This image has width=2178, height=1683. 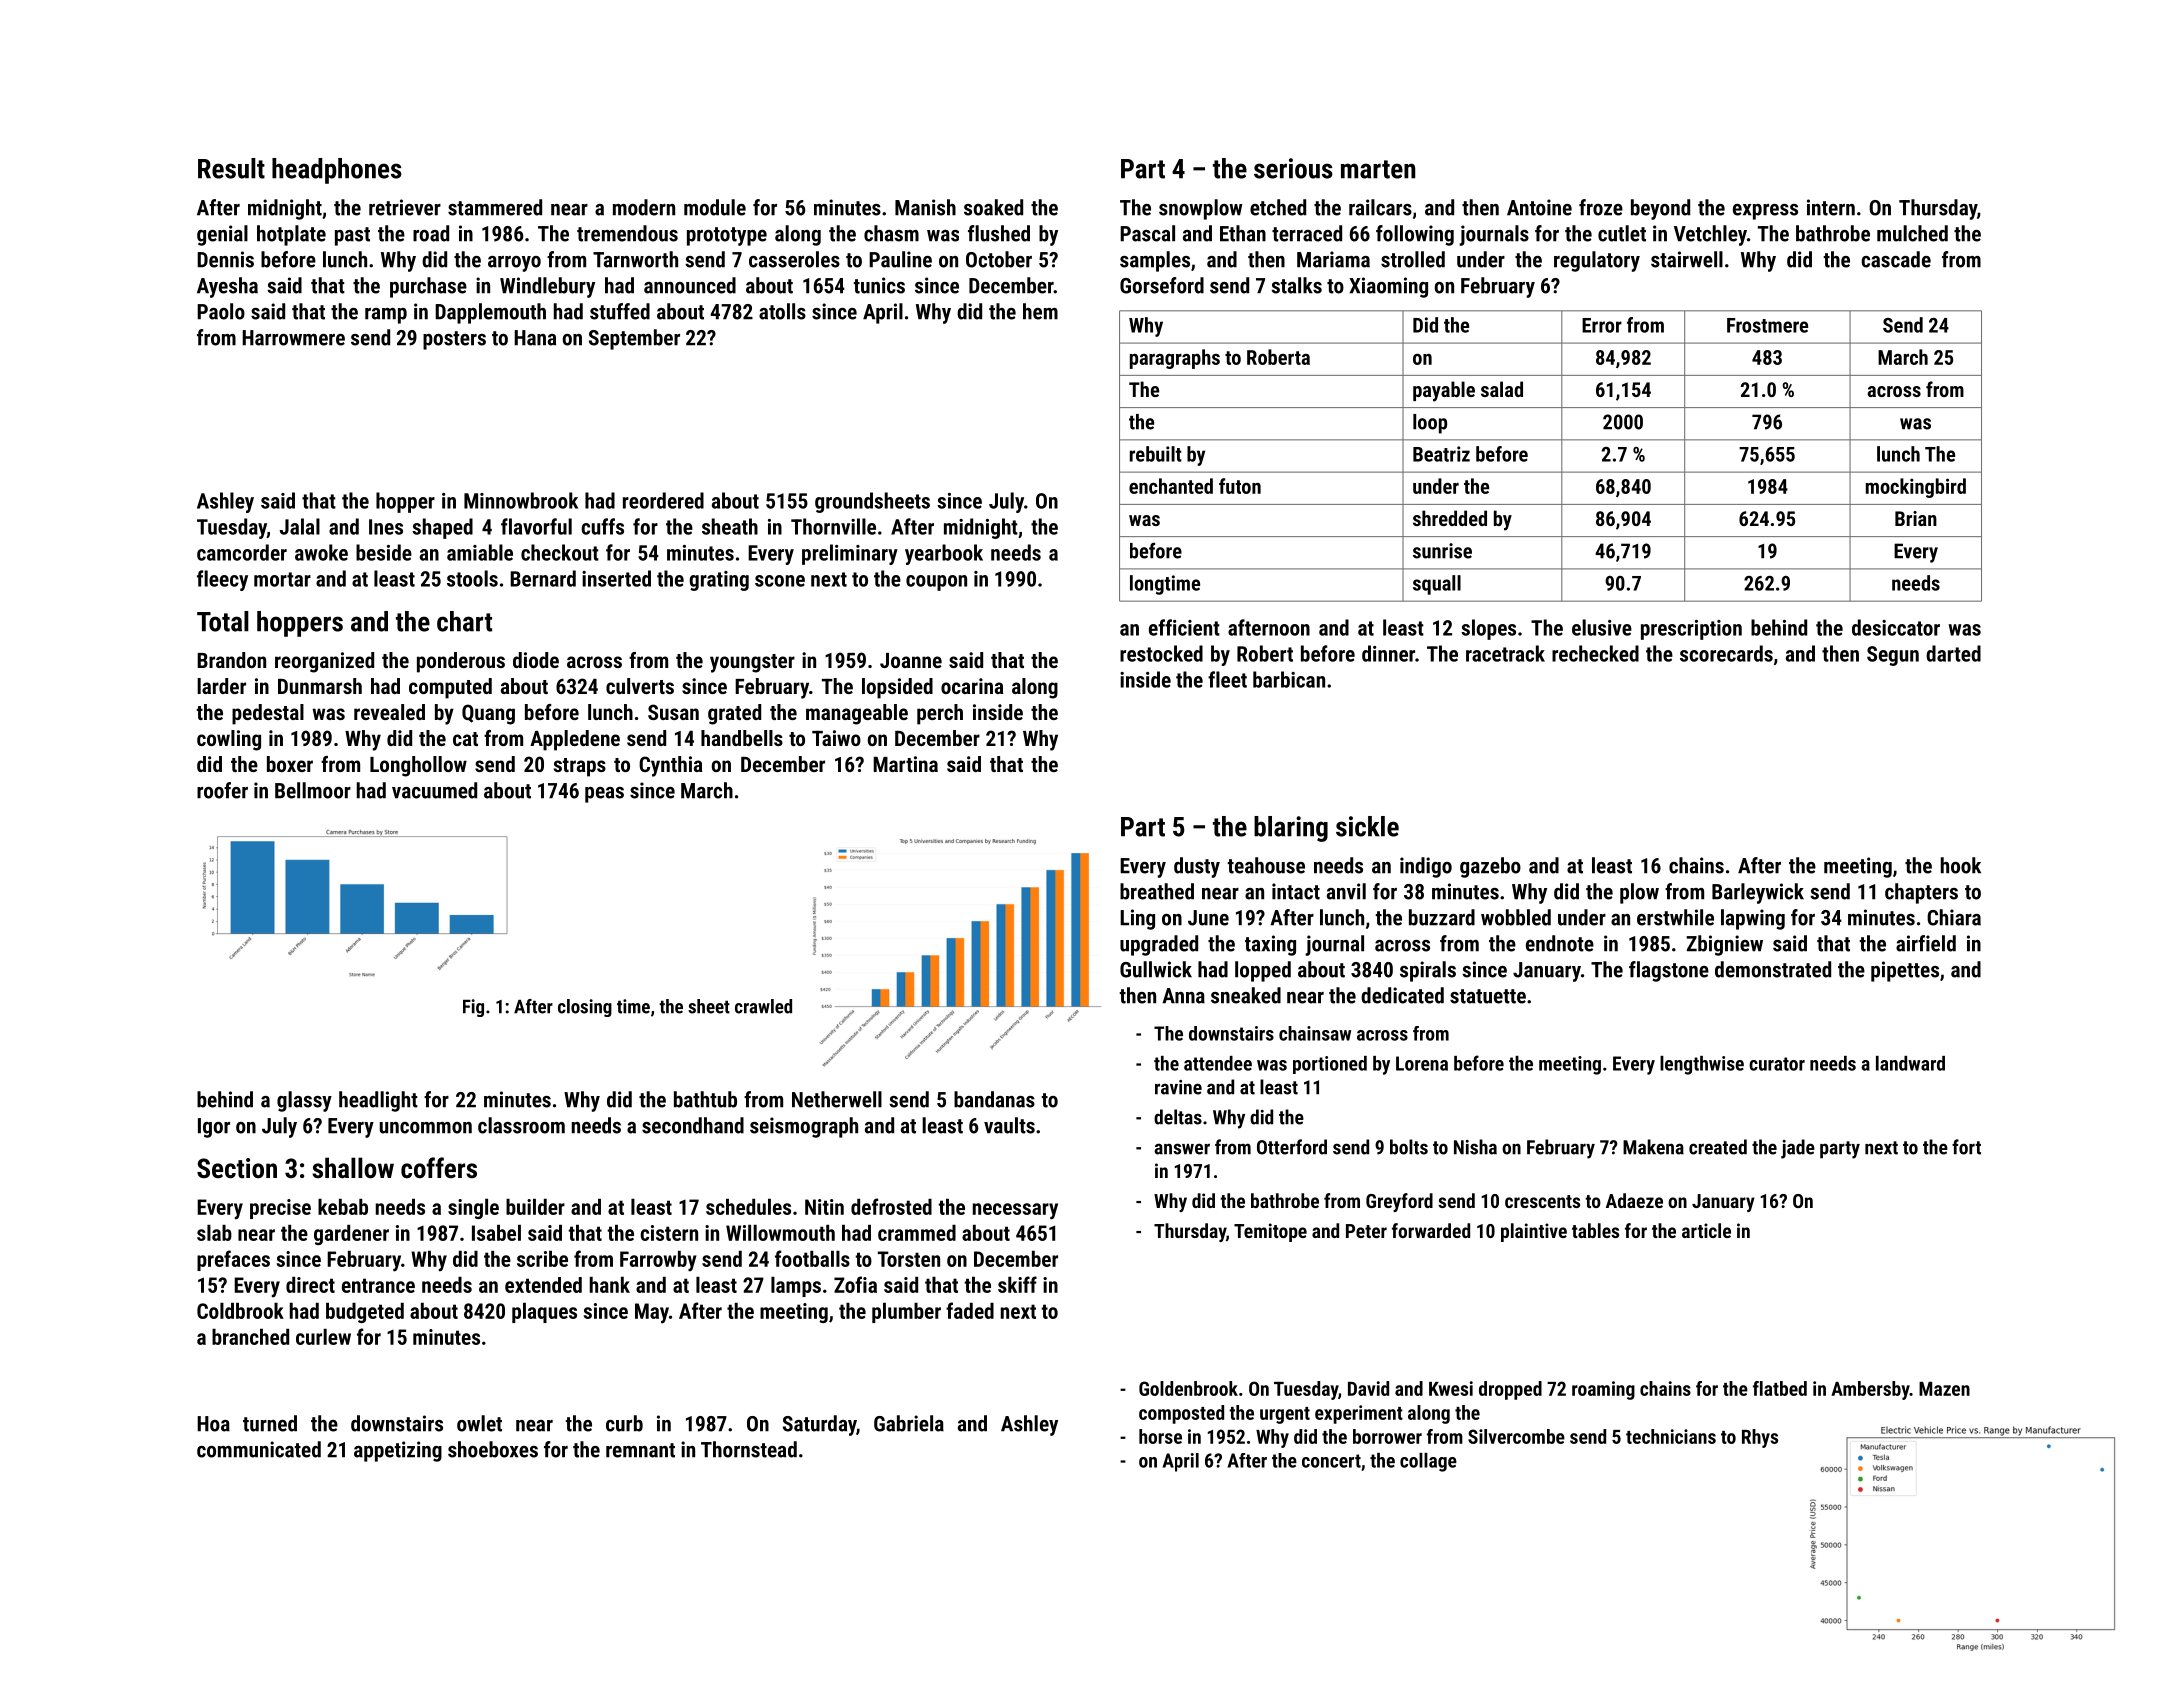 What do you see at coordinates (1293, 168) in the image?
I see `serious` at bounding box center [1293, 168].
